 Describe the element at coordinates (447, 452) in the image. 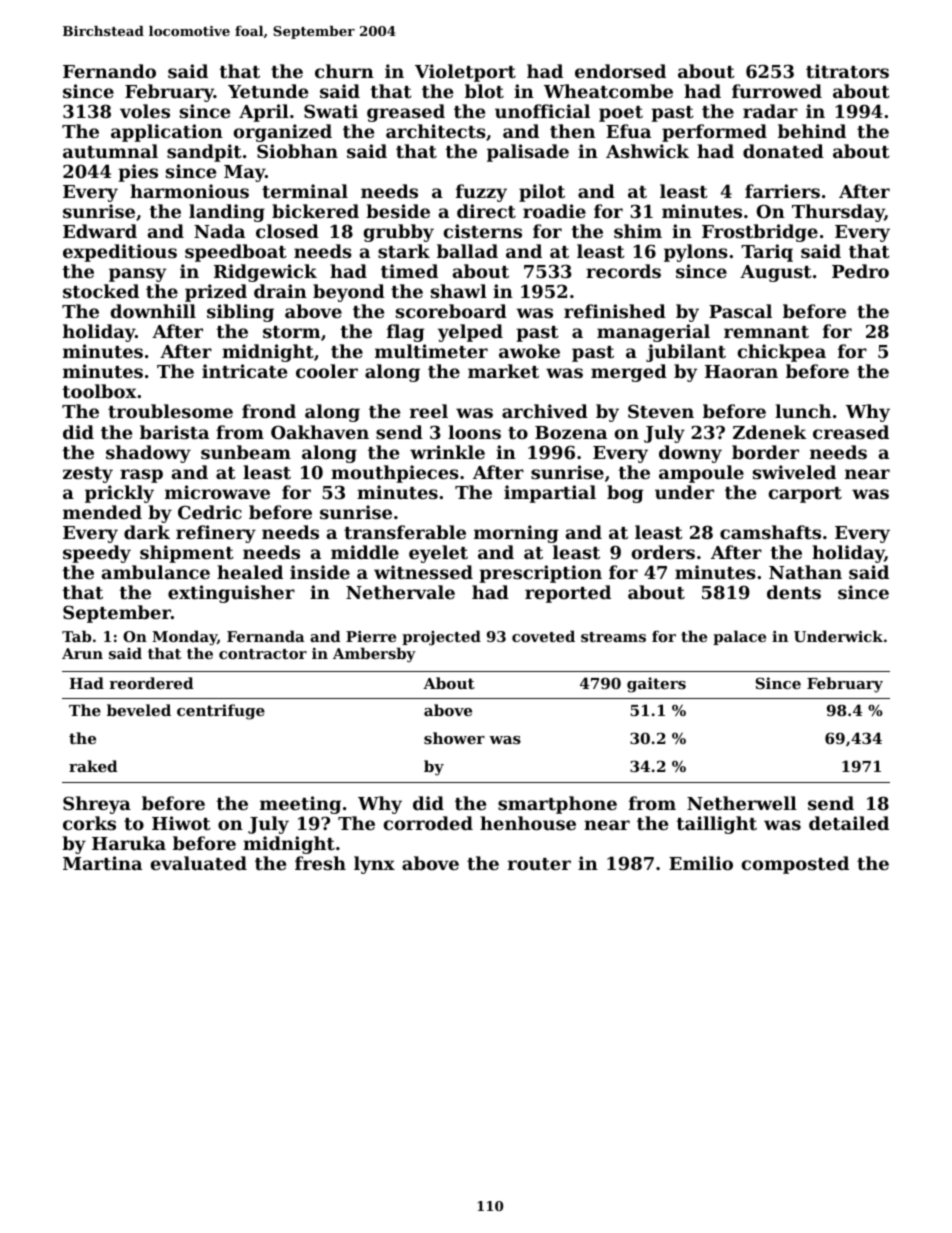

I see `wrinkle` at that location.
